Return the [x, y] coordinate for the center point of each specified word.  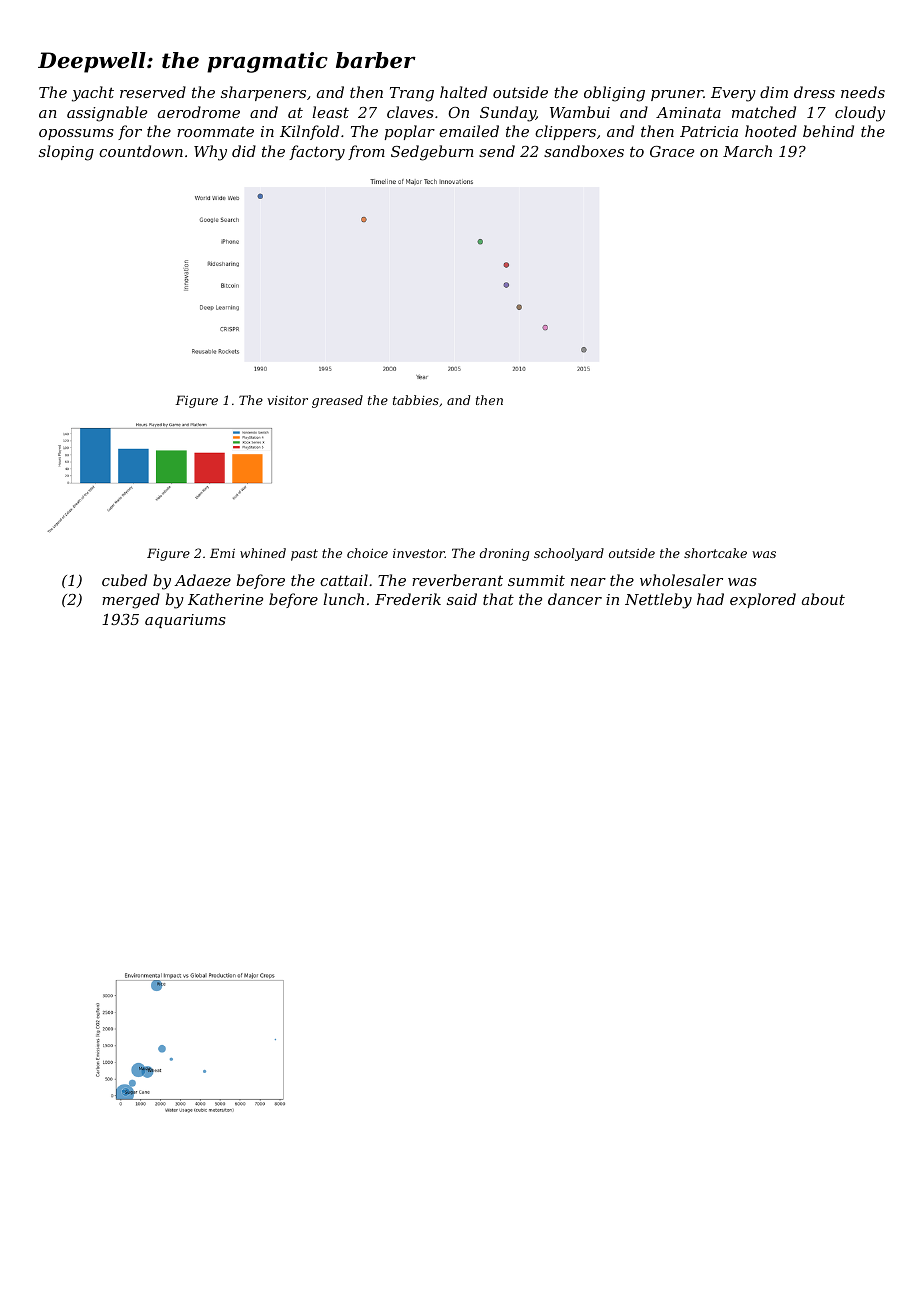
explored [763, 600]
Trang [412, 94]
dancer [575, 599]
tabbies [416, 400]
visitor [287, 400]
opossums [76, 134]
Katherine [225, 599]
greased [337, 401]
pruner [677, 95]
